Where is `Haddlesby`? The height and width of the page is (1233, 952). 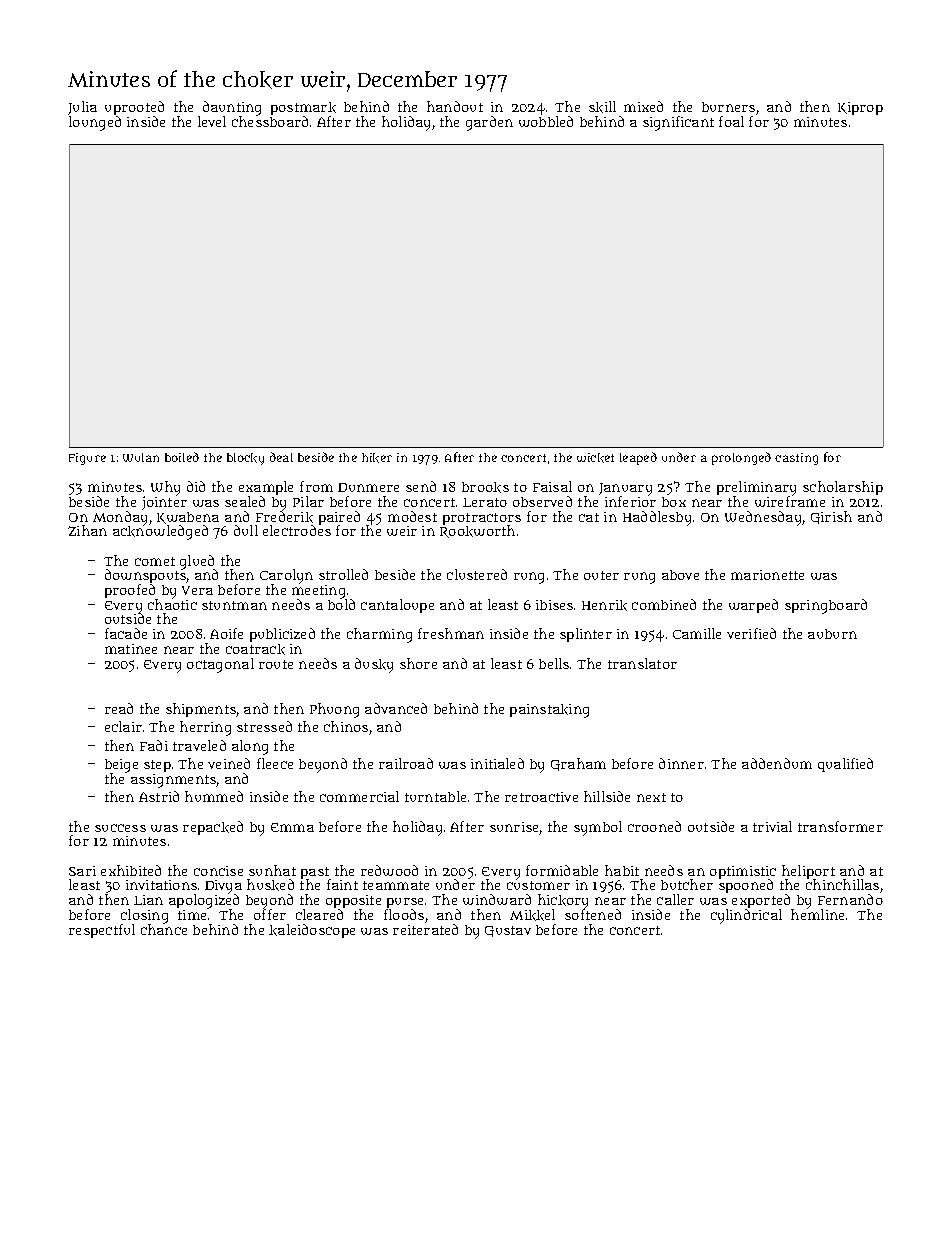 Haddlesby is located at coordinates (657, 518).
